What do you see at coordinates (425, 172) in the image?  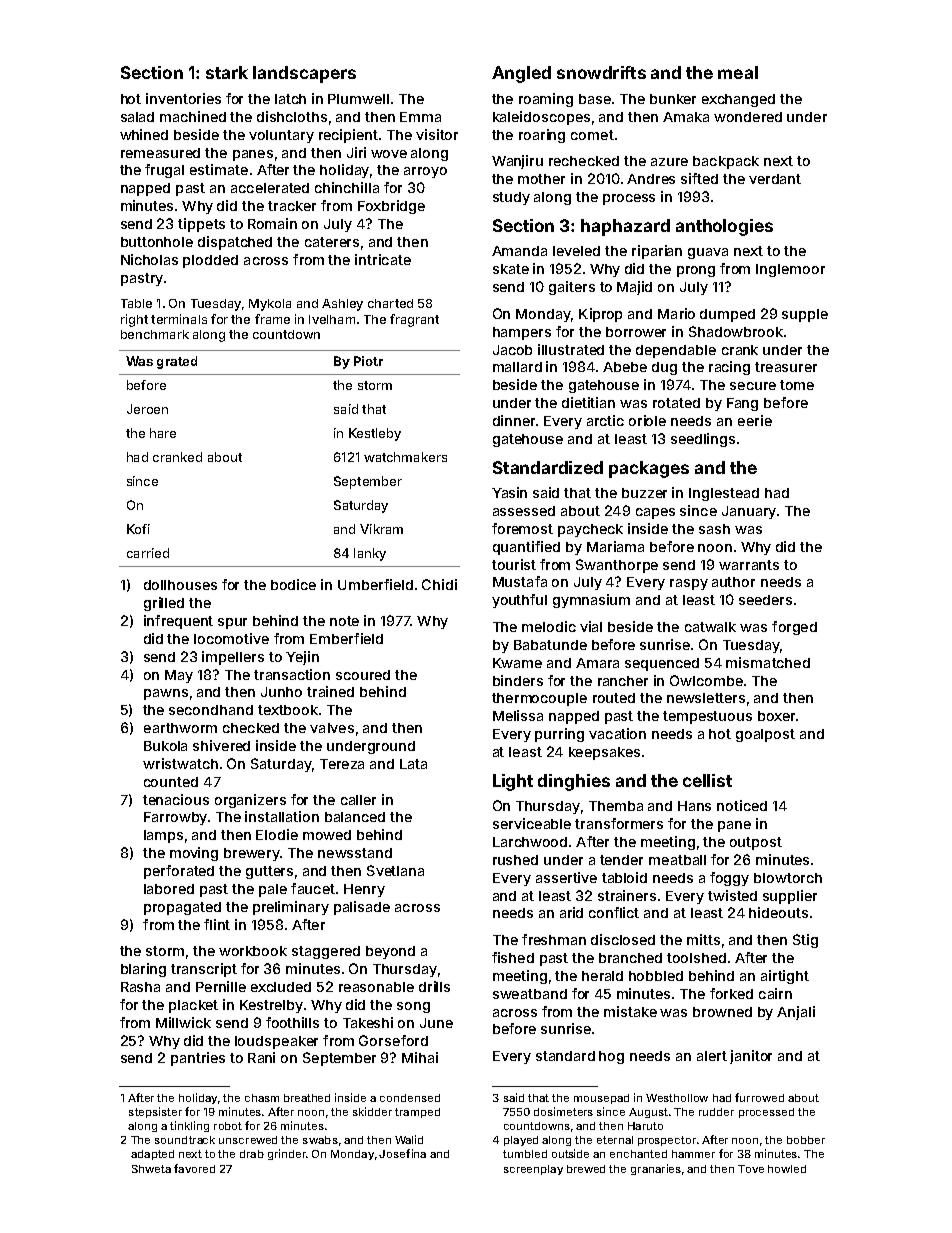 I see `arroyo` at bounding box center [425, 172].
